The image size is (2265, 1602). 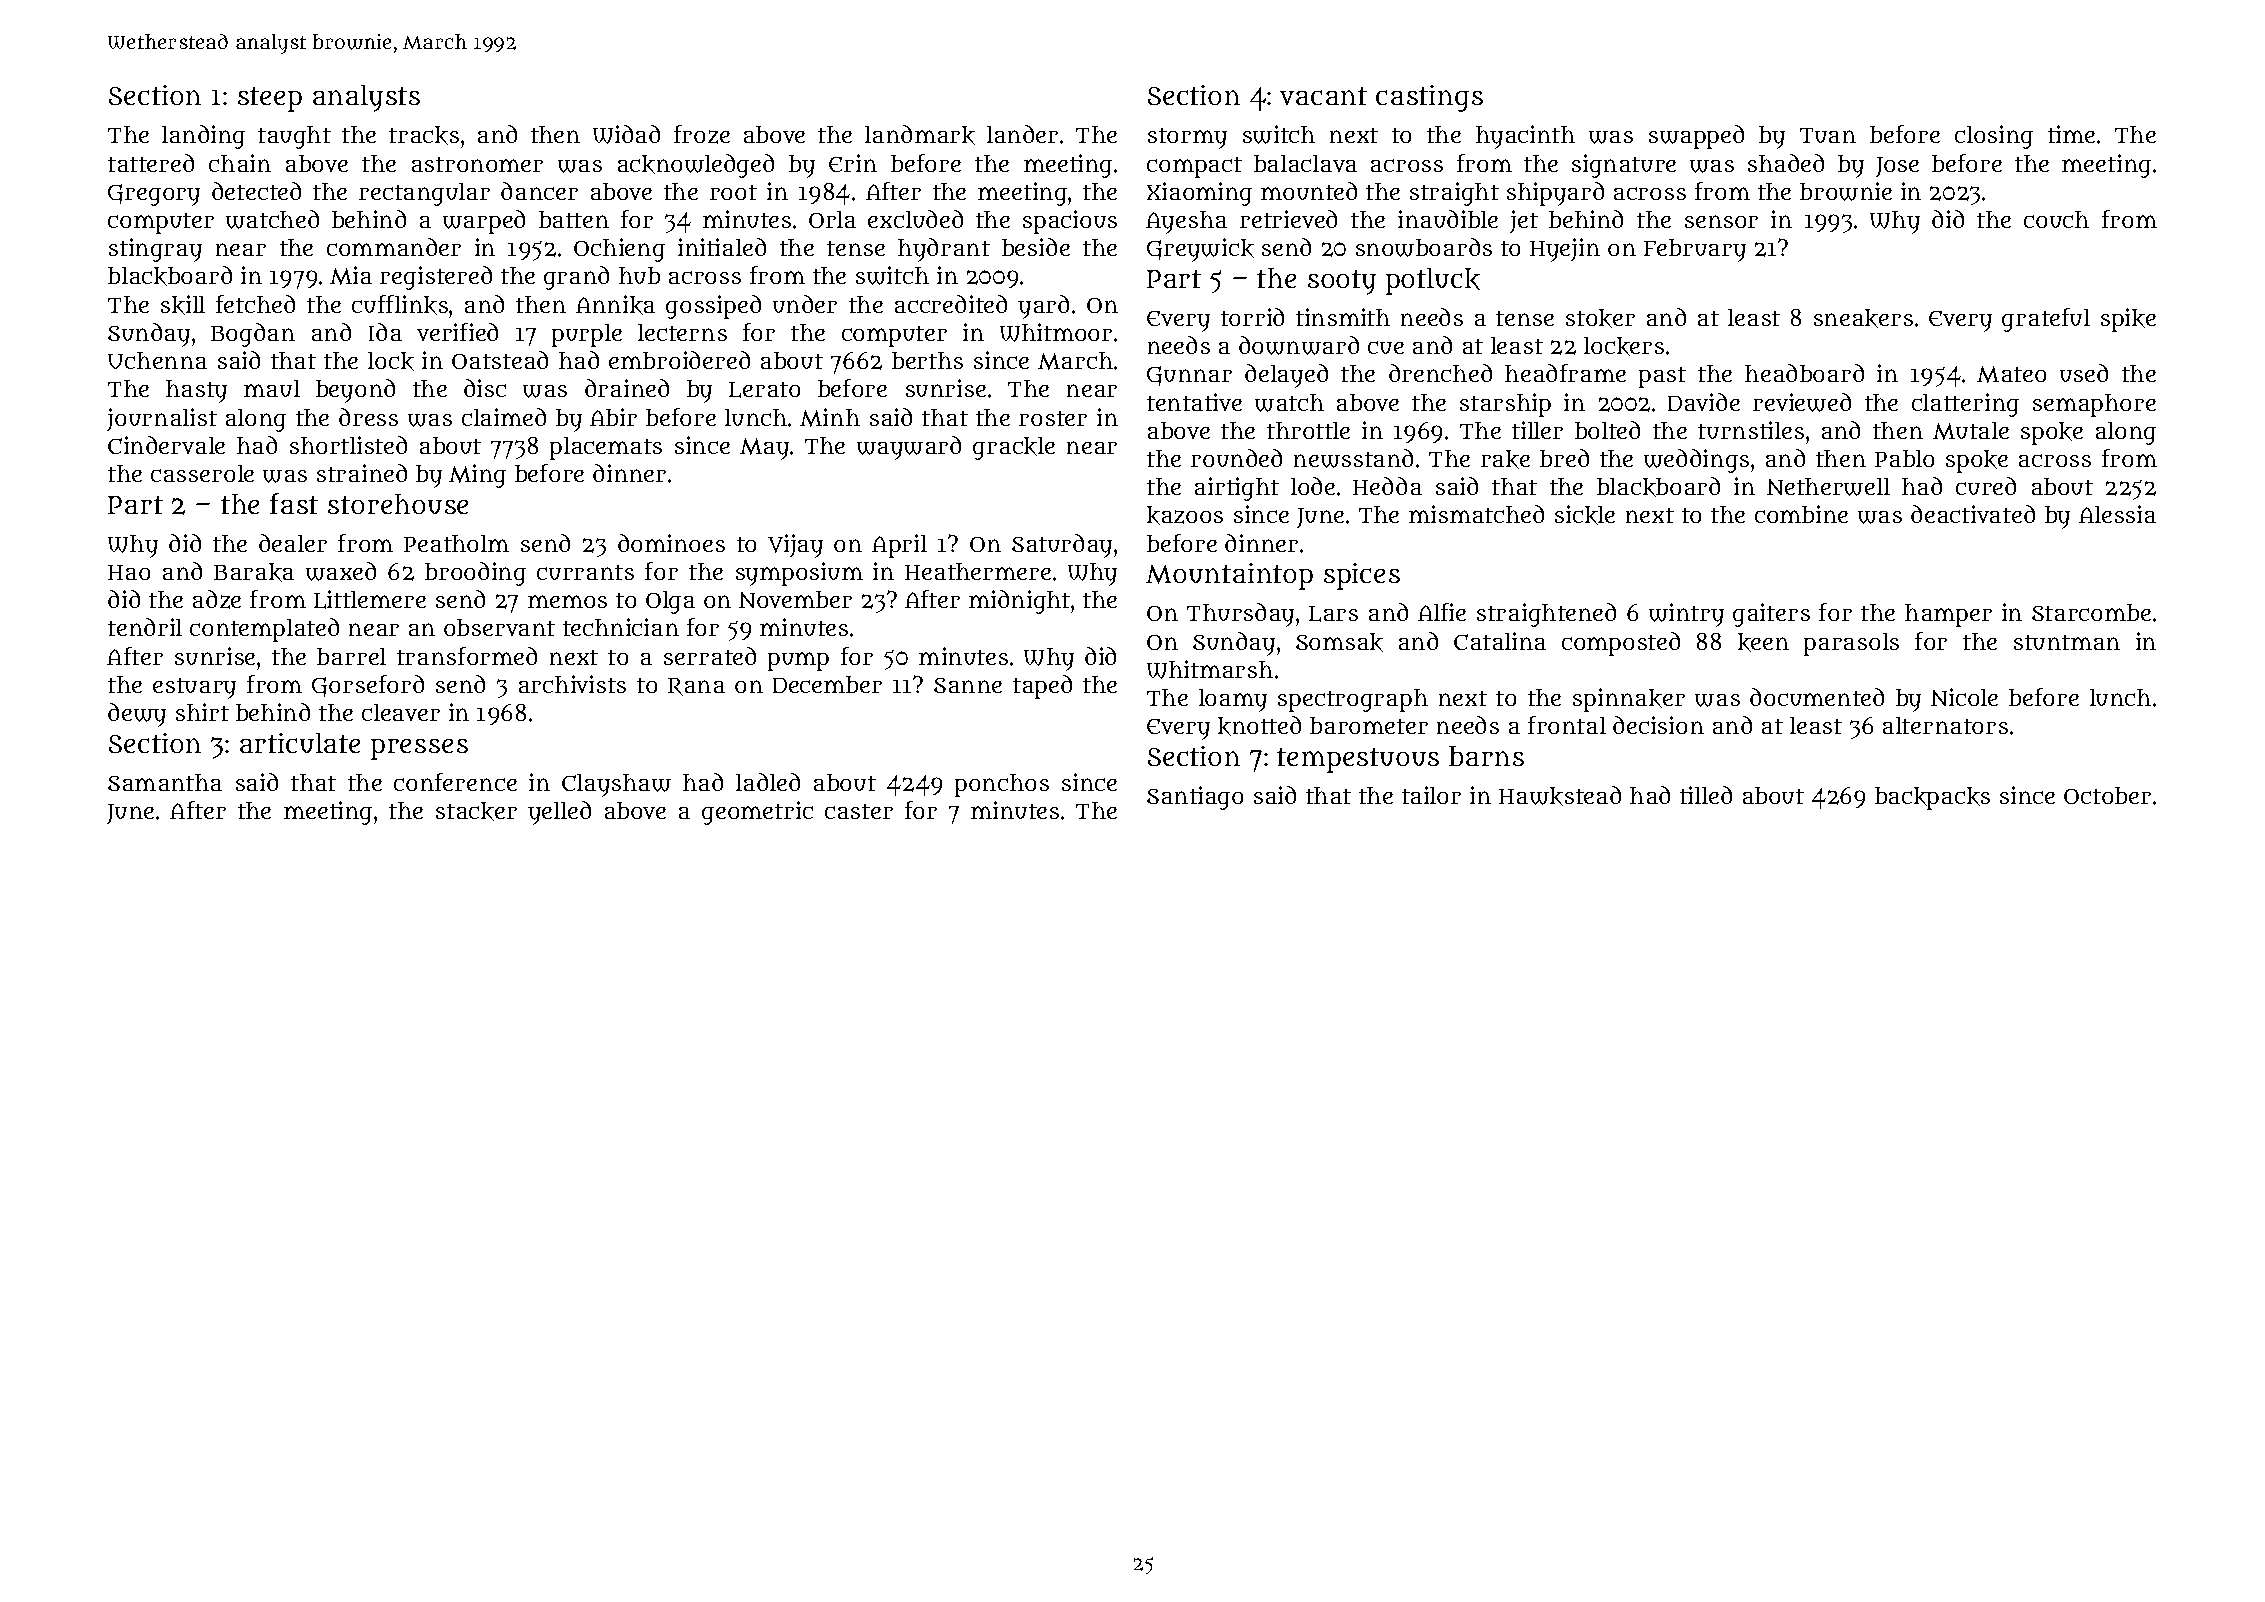 I want to click on purple, so click(x=587, y=335).
